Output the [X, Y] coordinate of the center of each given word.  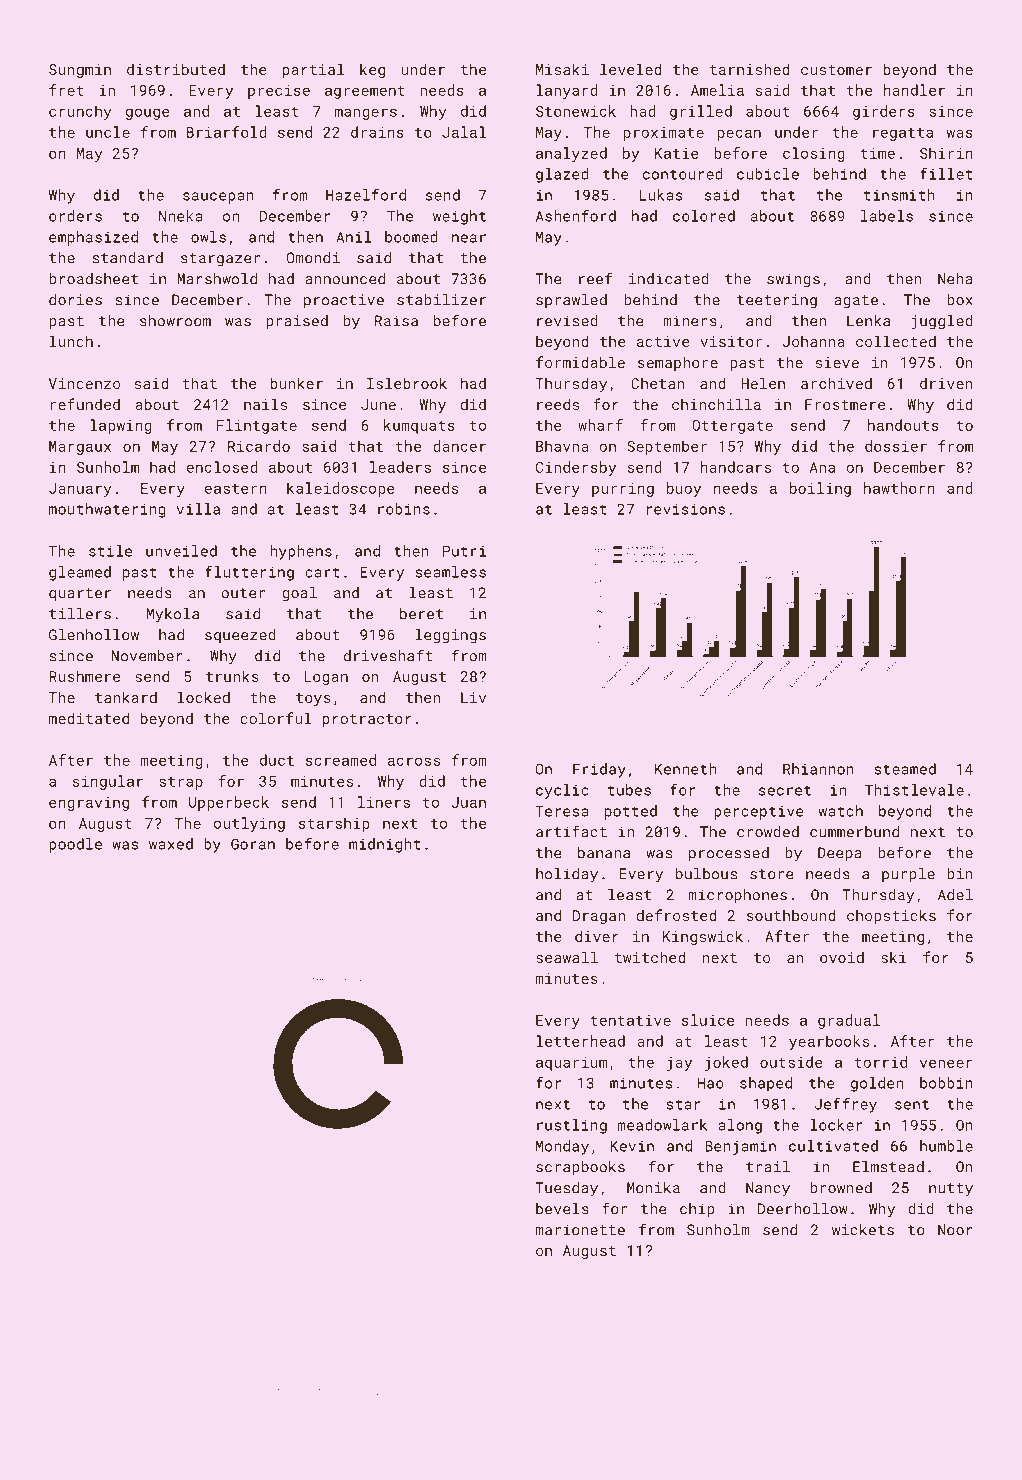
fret [66, 90]
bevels [562, 1209]
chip [697, 1210]
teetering [777, 301]
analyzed [571, 154]
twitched [650, 957]
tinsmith [899, 195]
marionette [580, 1230]
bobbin [946, 1083]
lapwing [121, 426]
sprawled [571, 301]
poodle [75, 845]
